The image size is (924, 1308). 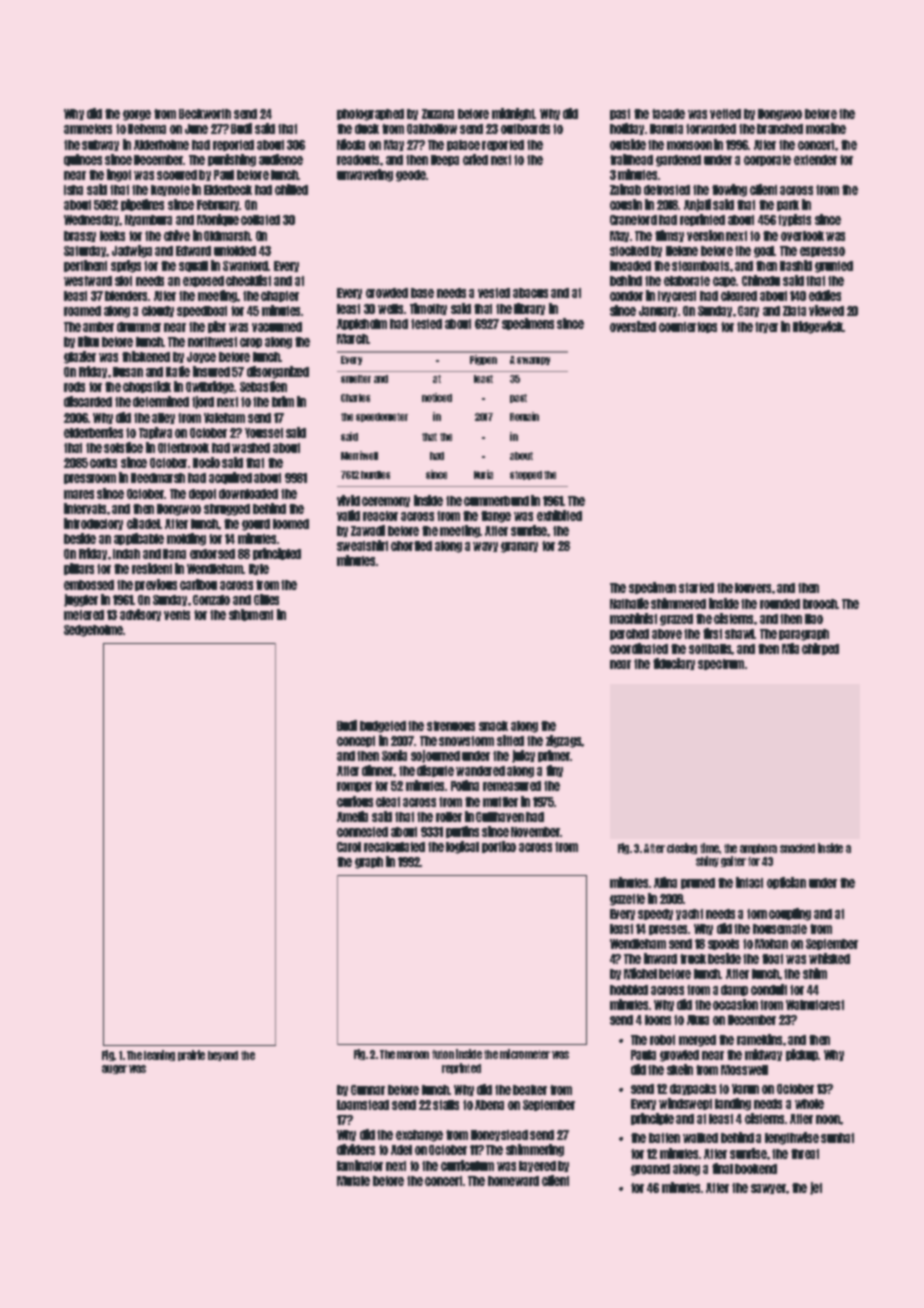 I want to click on vetted, so click(x=725, y=114).
